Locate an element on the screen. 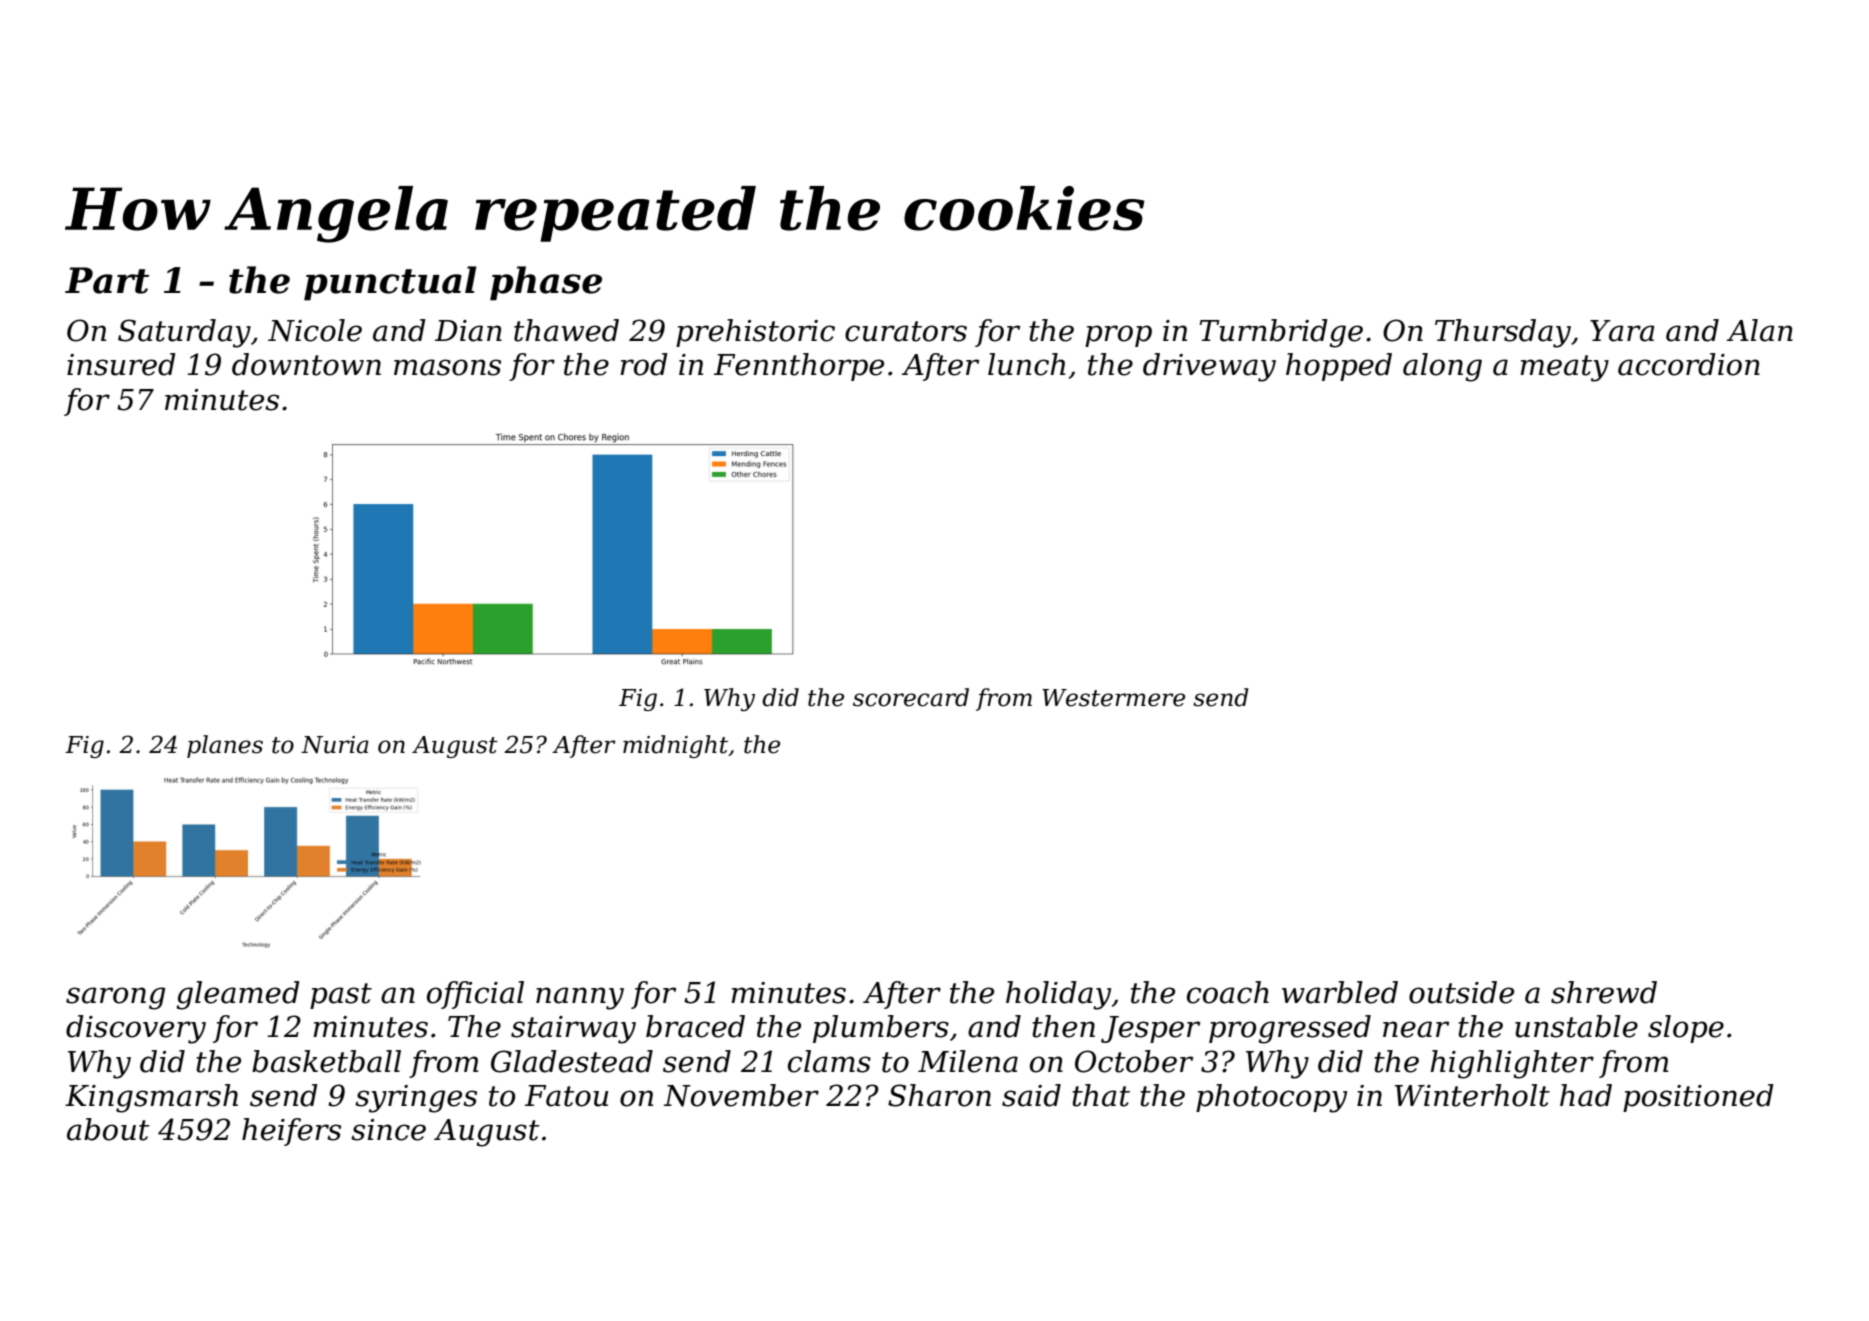 The height and width of the screenshot is (1321, 1869). scorecard is located at coordinates (911, 697).
